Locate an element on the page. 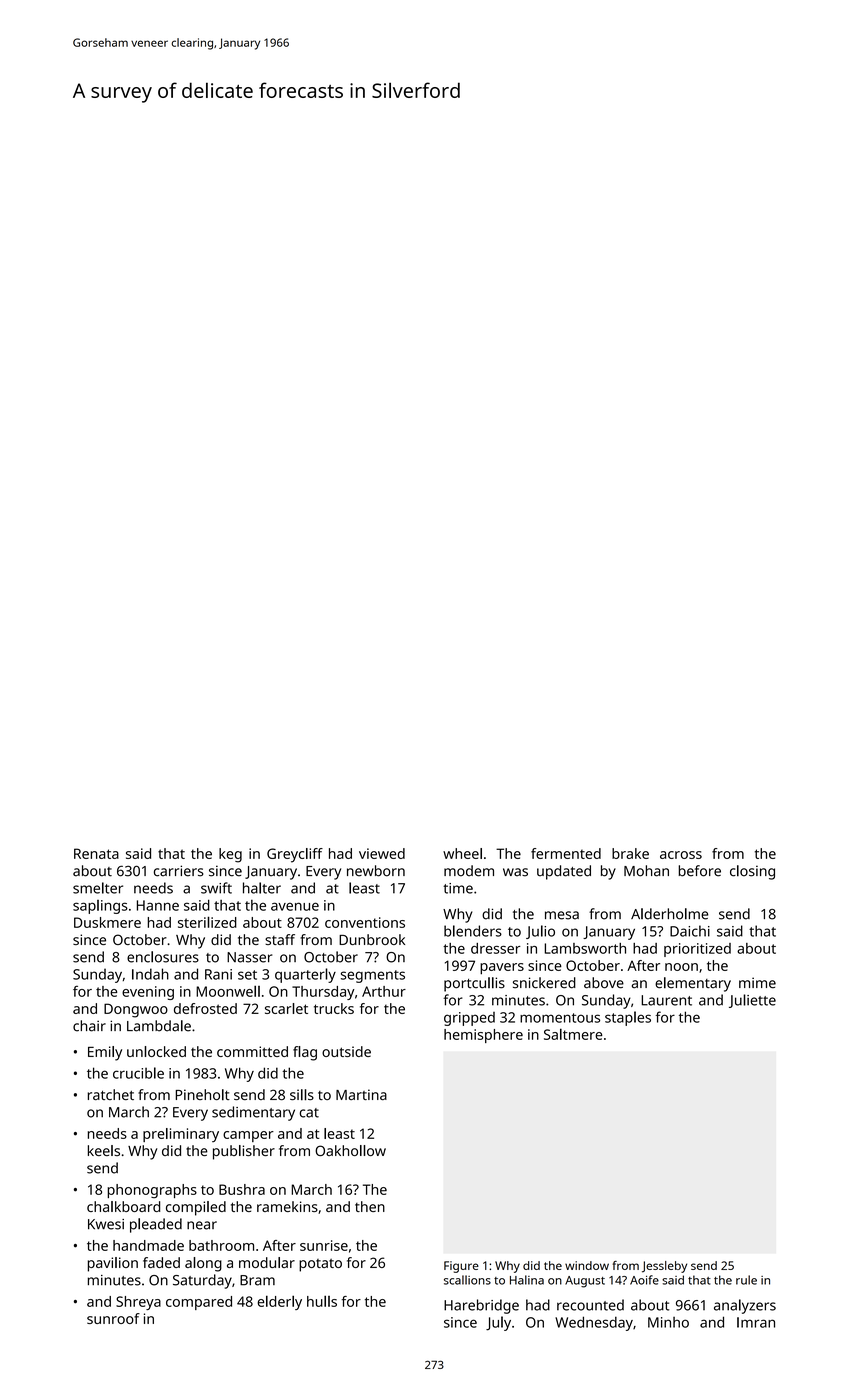  brake is located at coordinates (630, 853).
